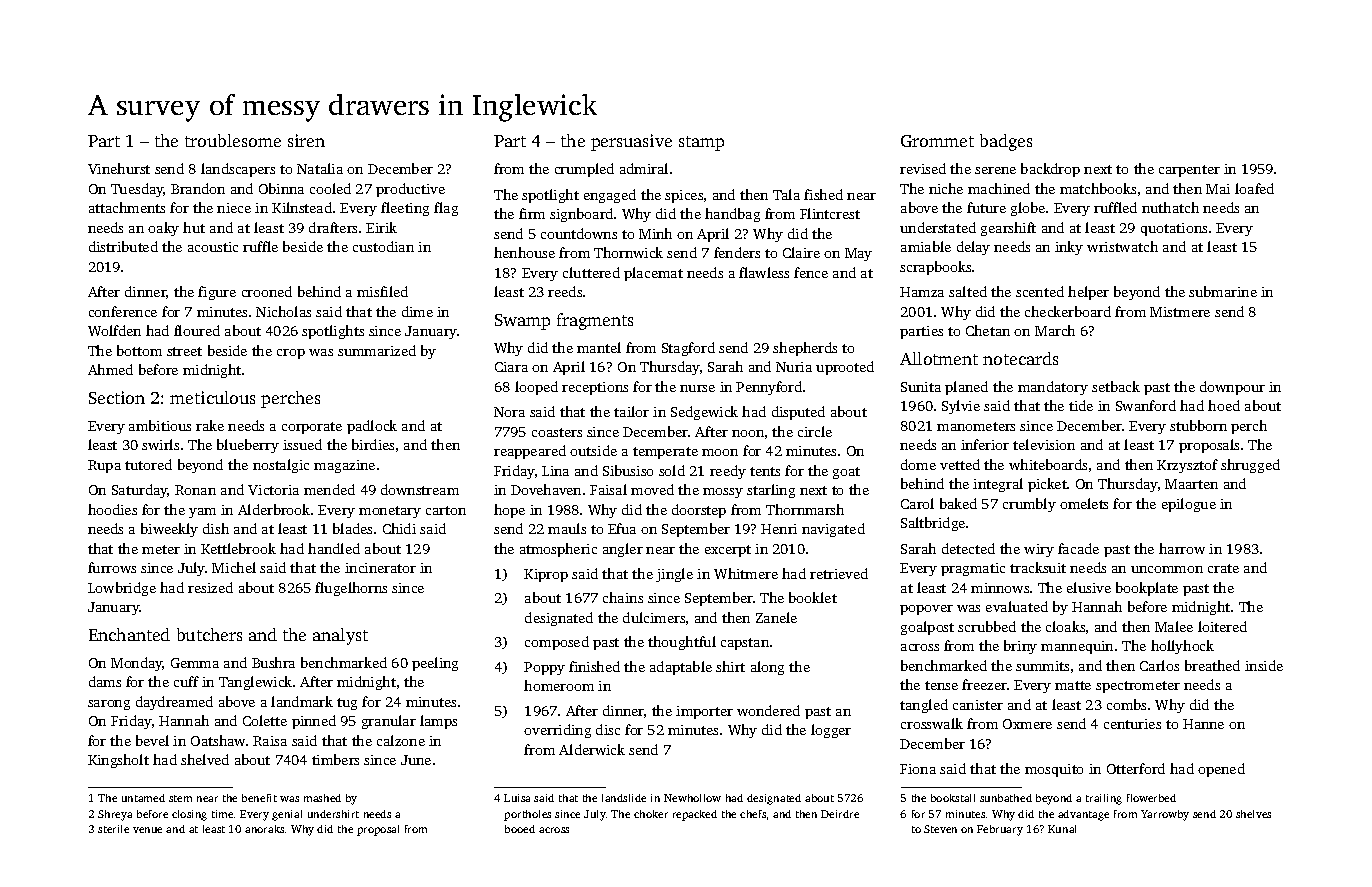 The width and height of the screenshot is (1372, 887). Describe the element at coordinates (1044, 444) in the screenshot. I see `television` at that location.
